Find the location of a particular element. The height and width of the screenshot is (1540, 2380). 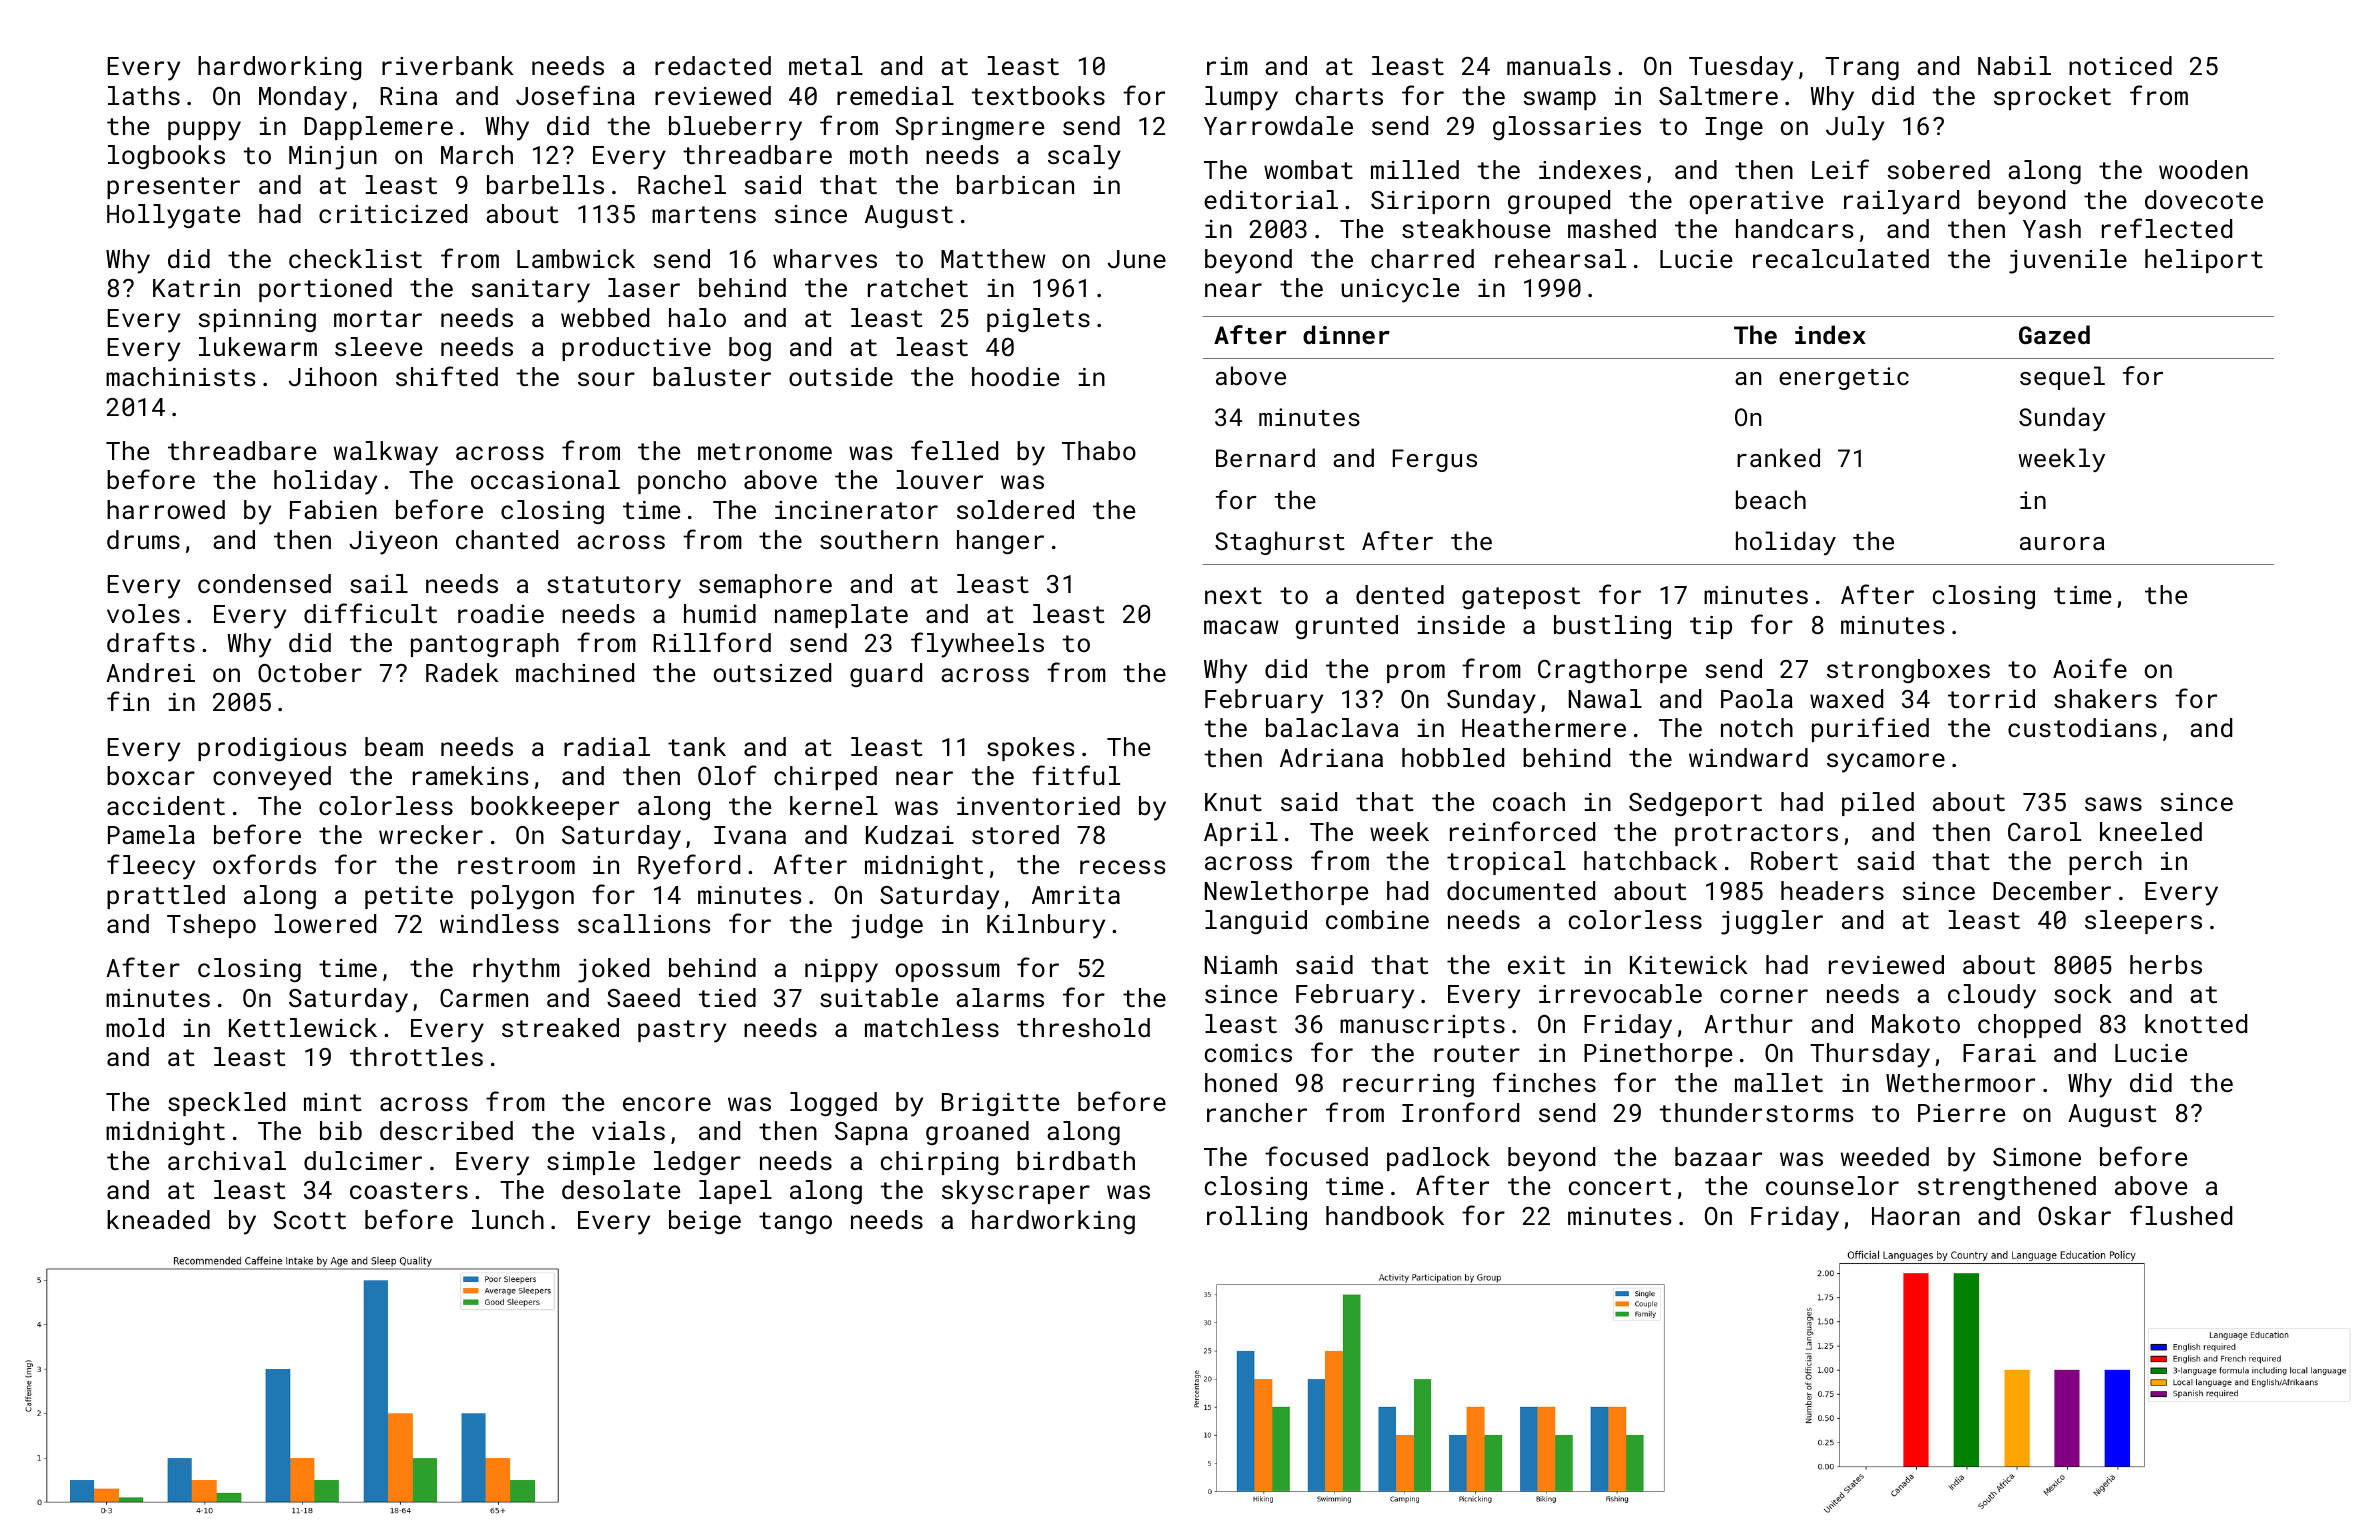

Fabien is located at coordinates (333, 509).
